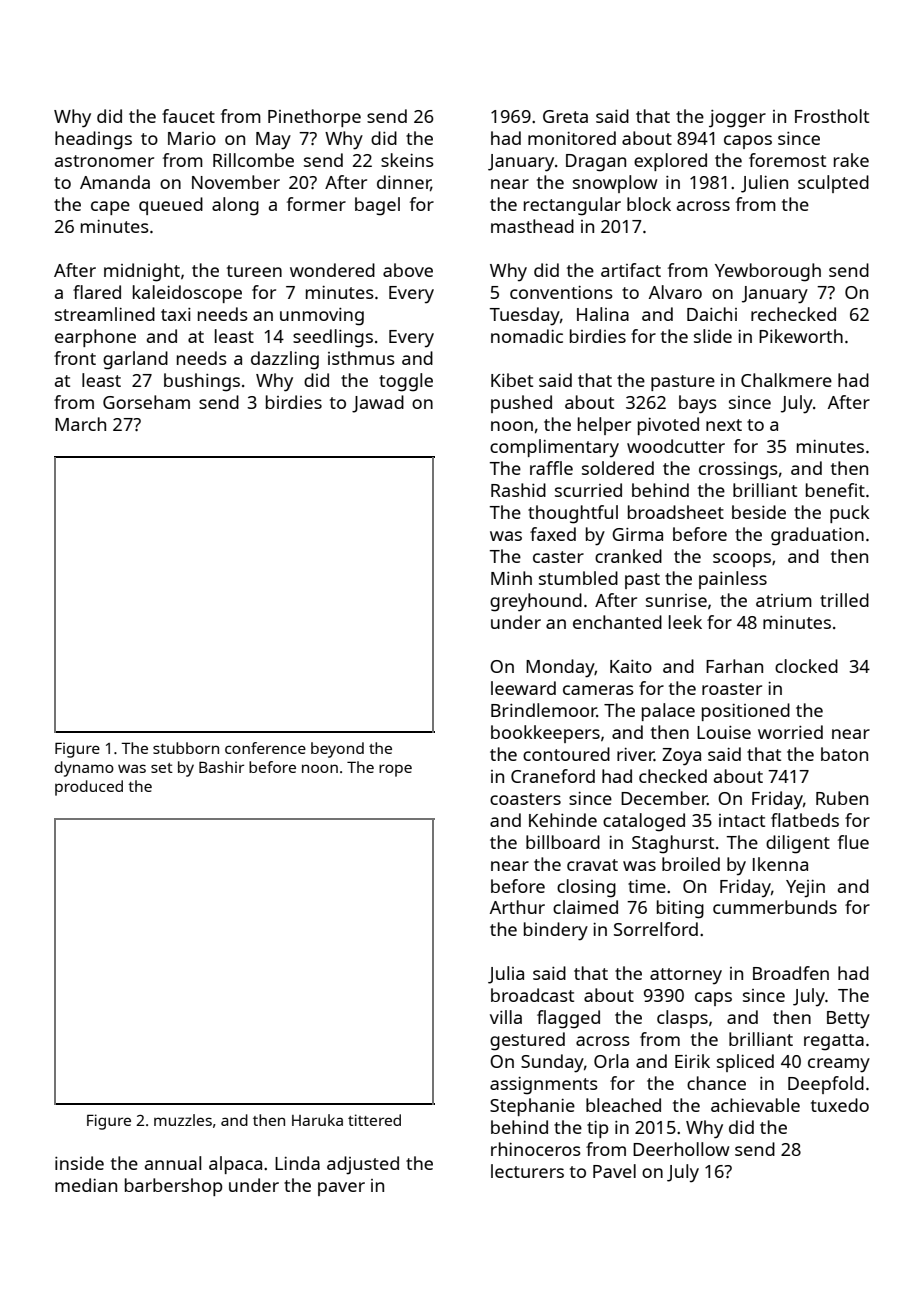 The image size is (924, 1311). I want to click on inside, so click(79, 1163).
